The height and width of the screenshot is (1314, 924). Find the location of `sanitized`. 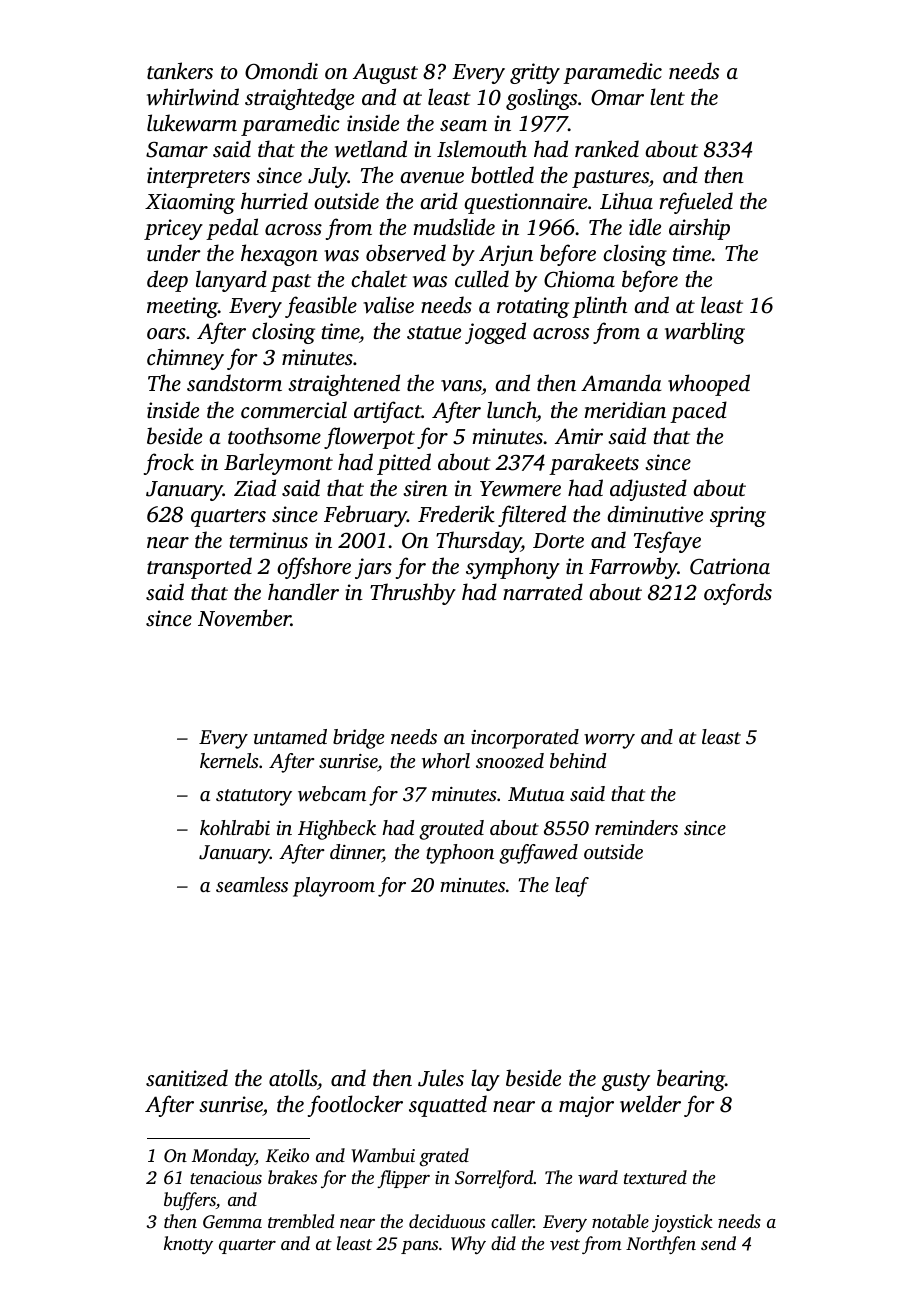

sanitized is located at coordinates (187, 1078).
